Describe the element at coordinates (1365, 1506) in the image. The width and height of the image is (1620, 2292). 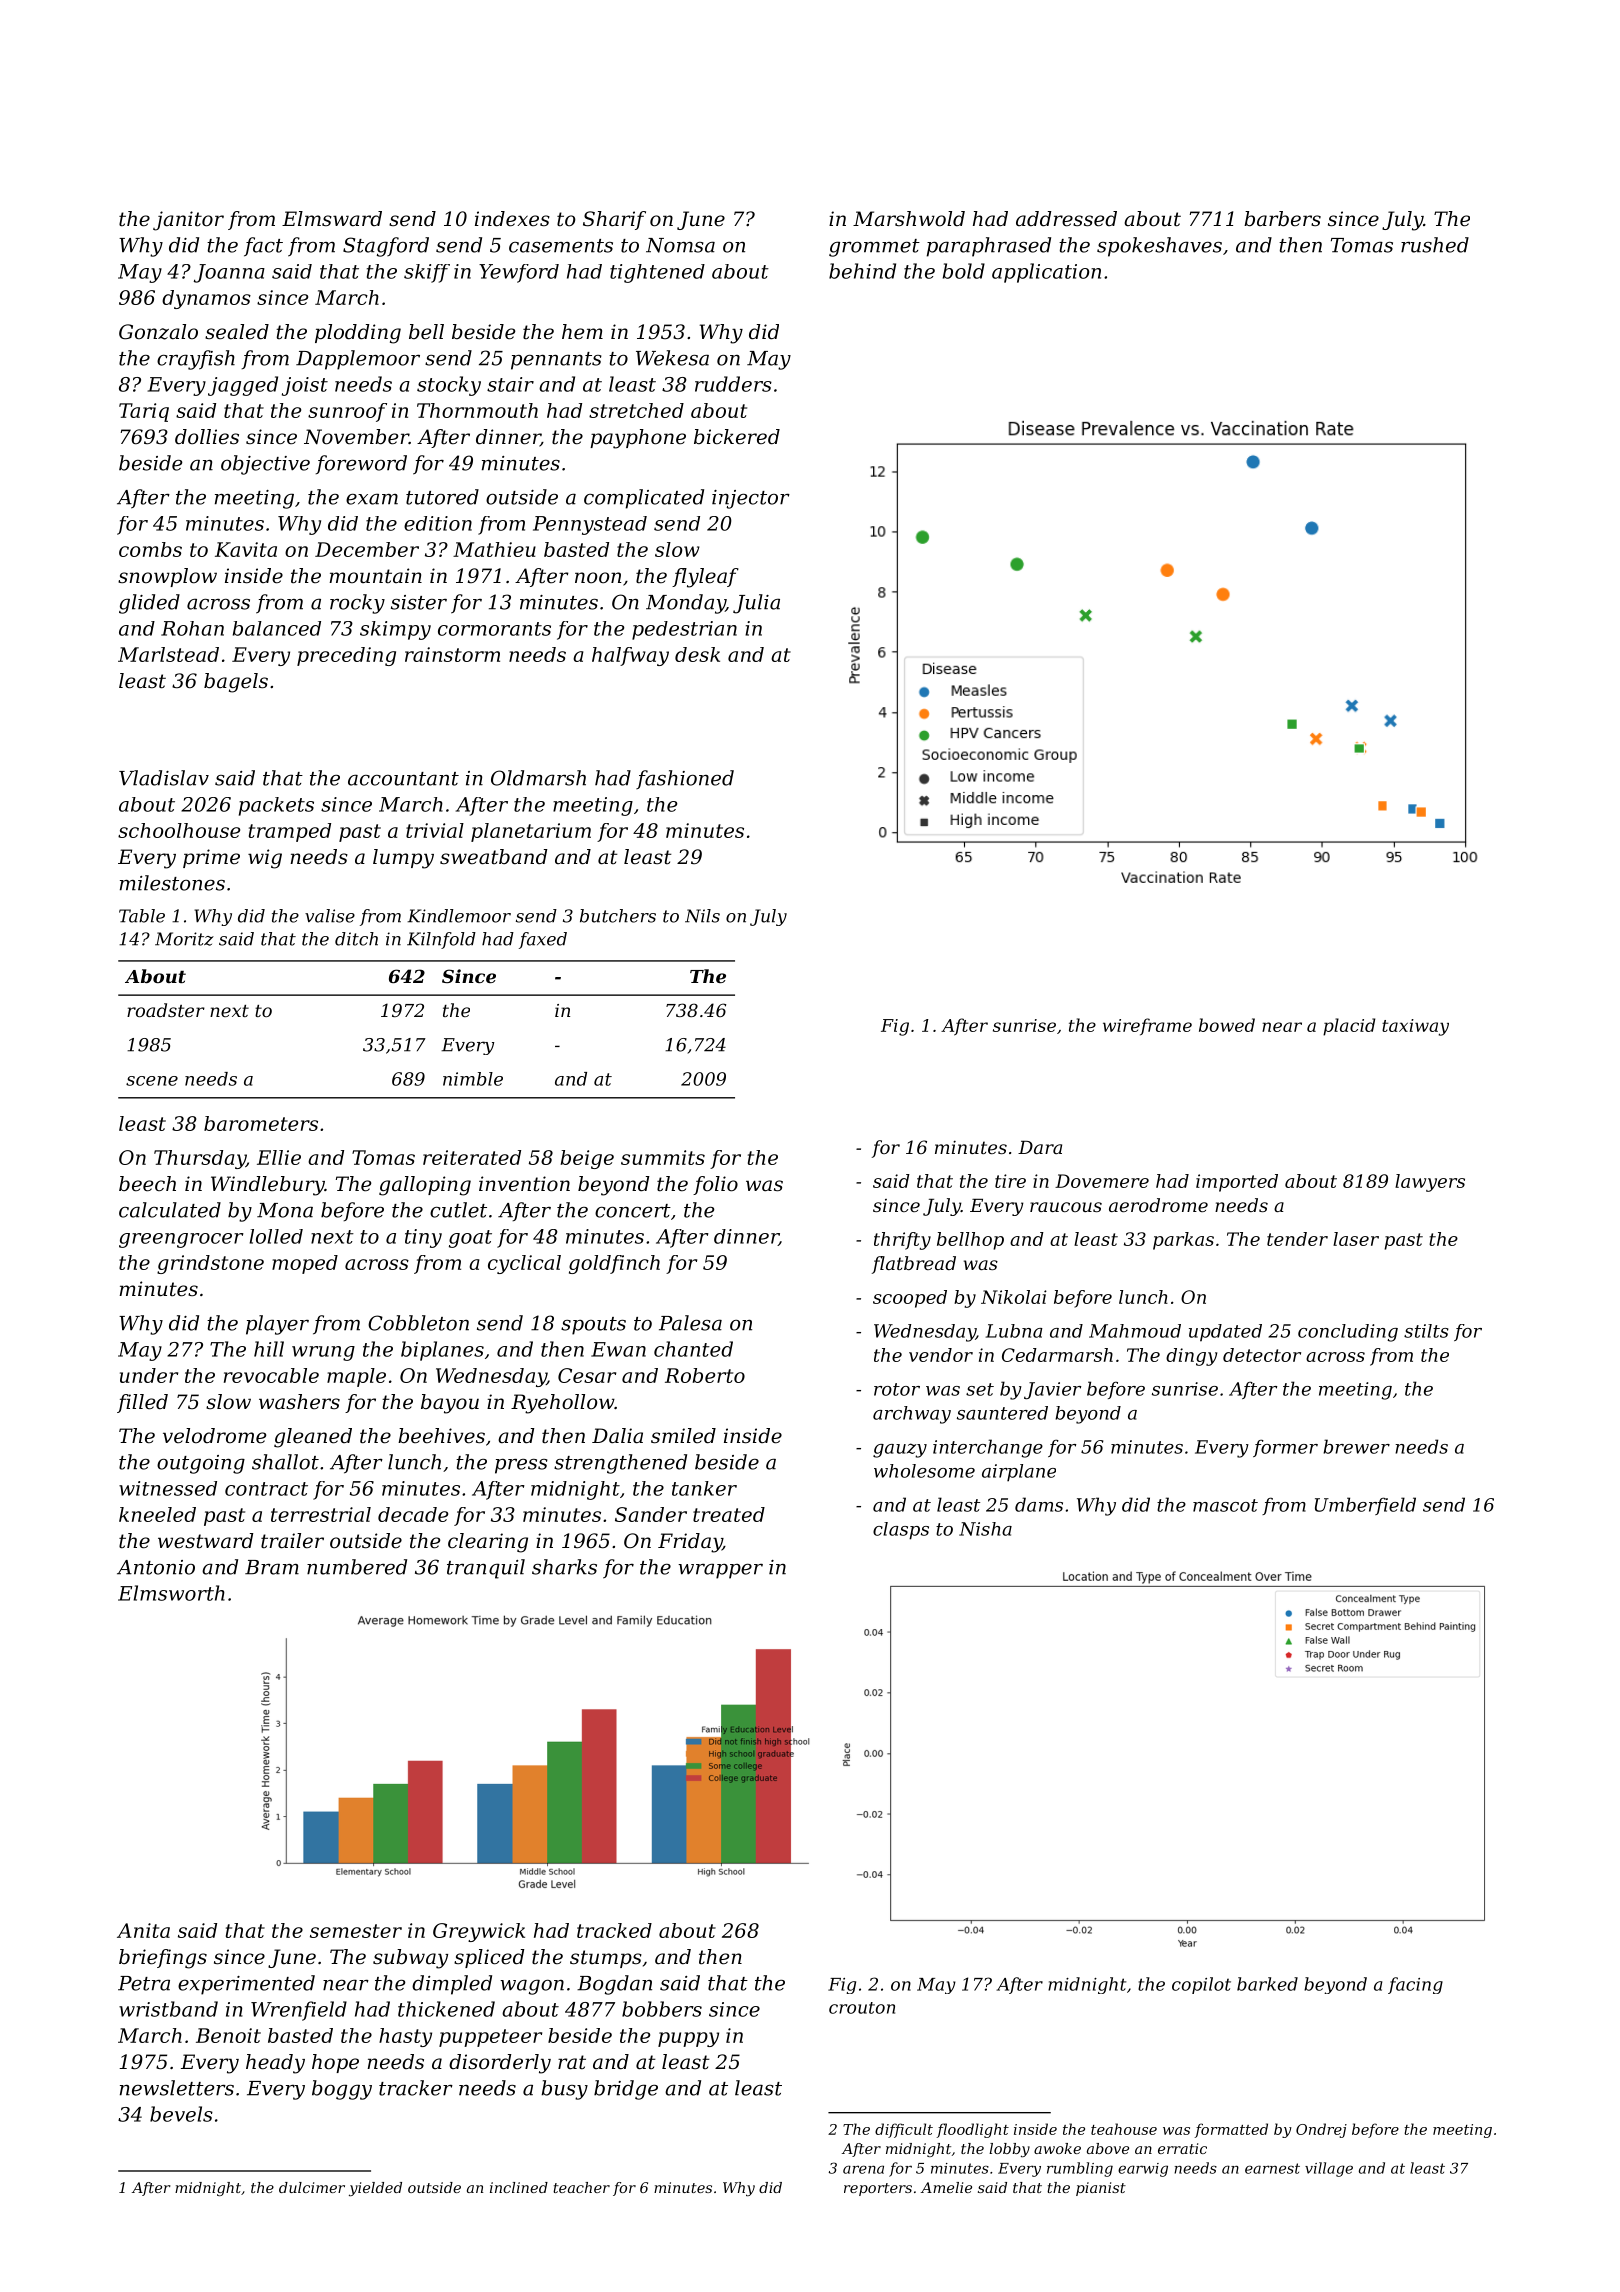
I see `Umberfield` at that location.
